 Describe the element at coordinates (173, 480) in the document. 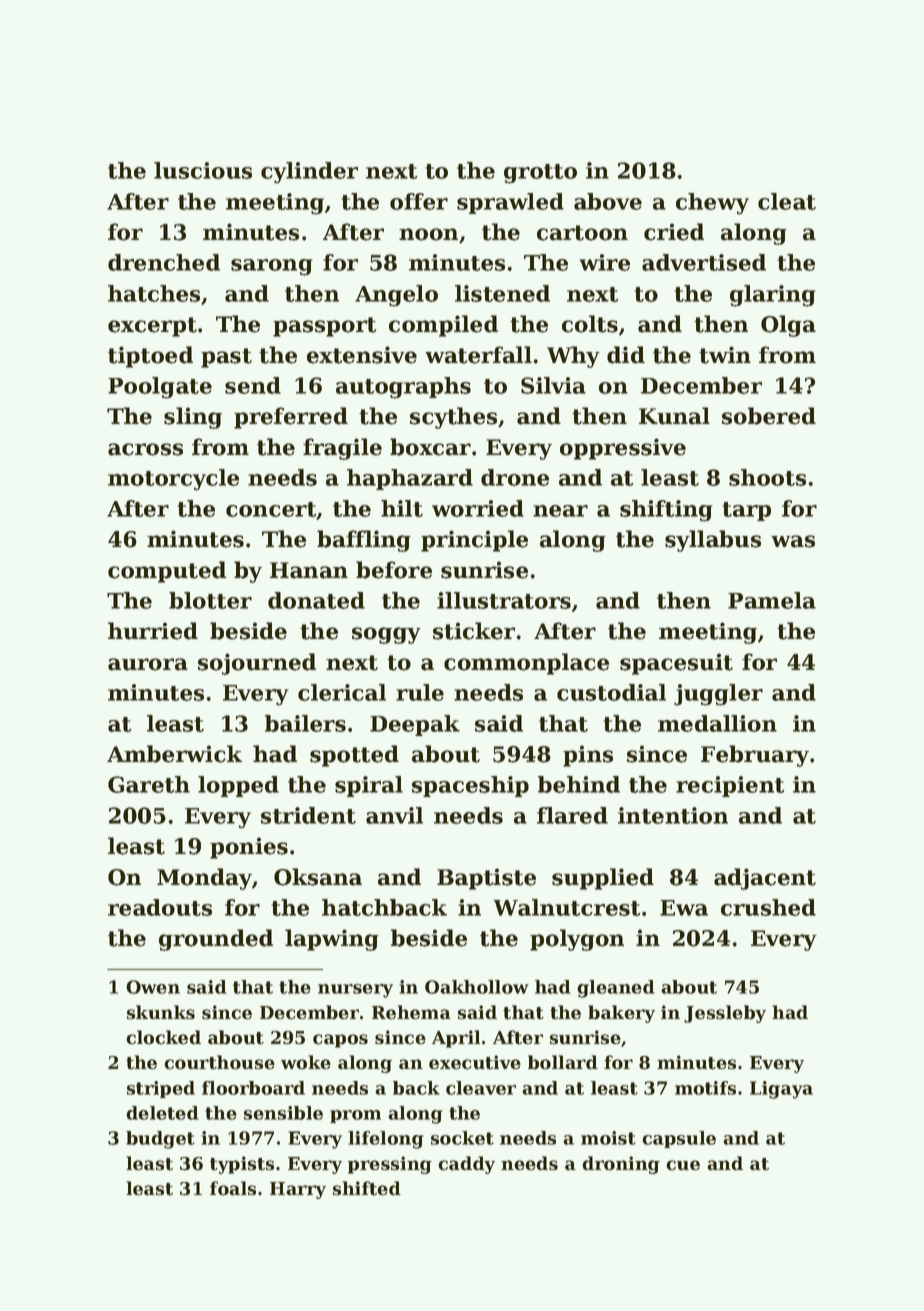

I see `motorcycle` at that location.
